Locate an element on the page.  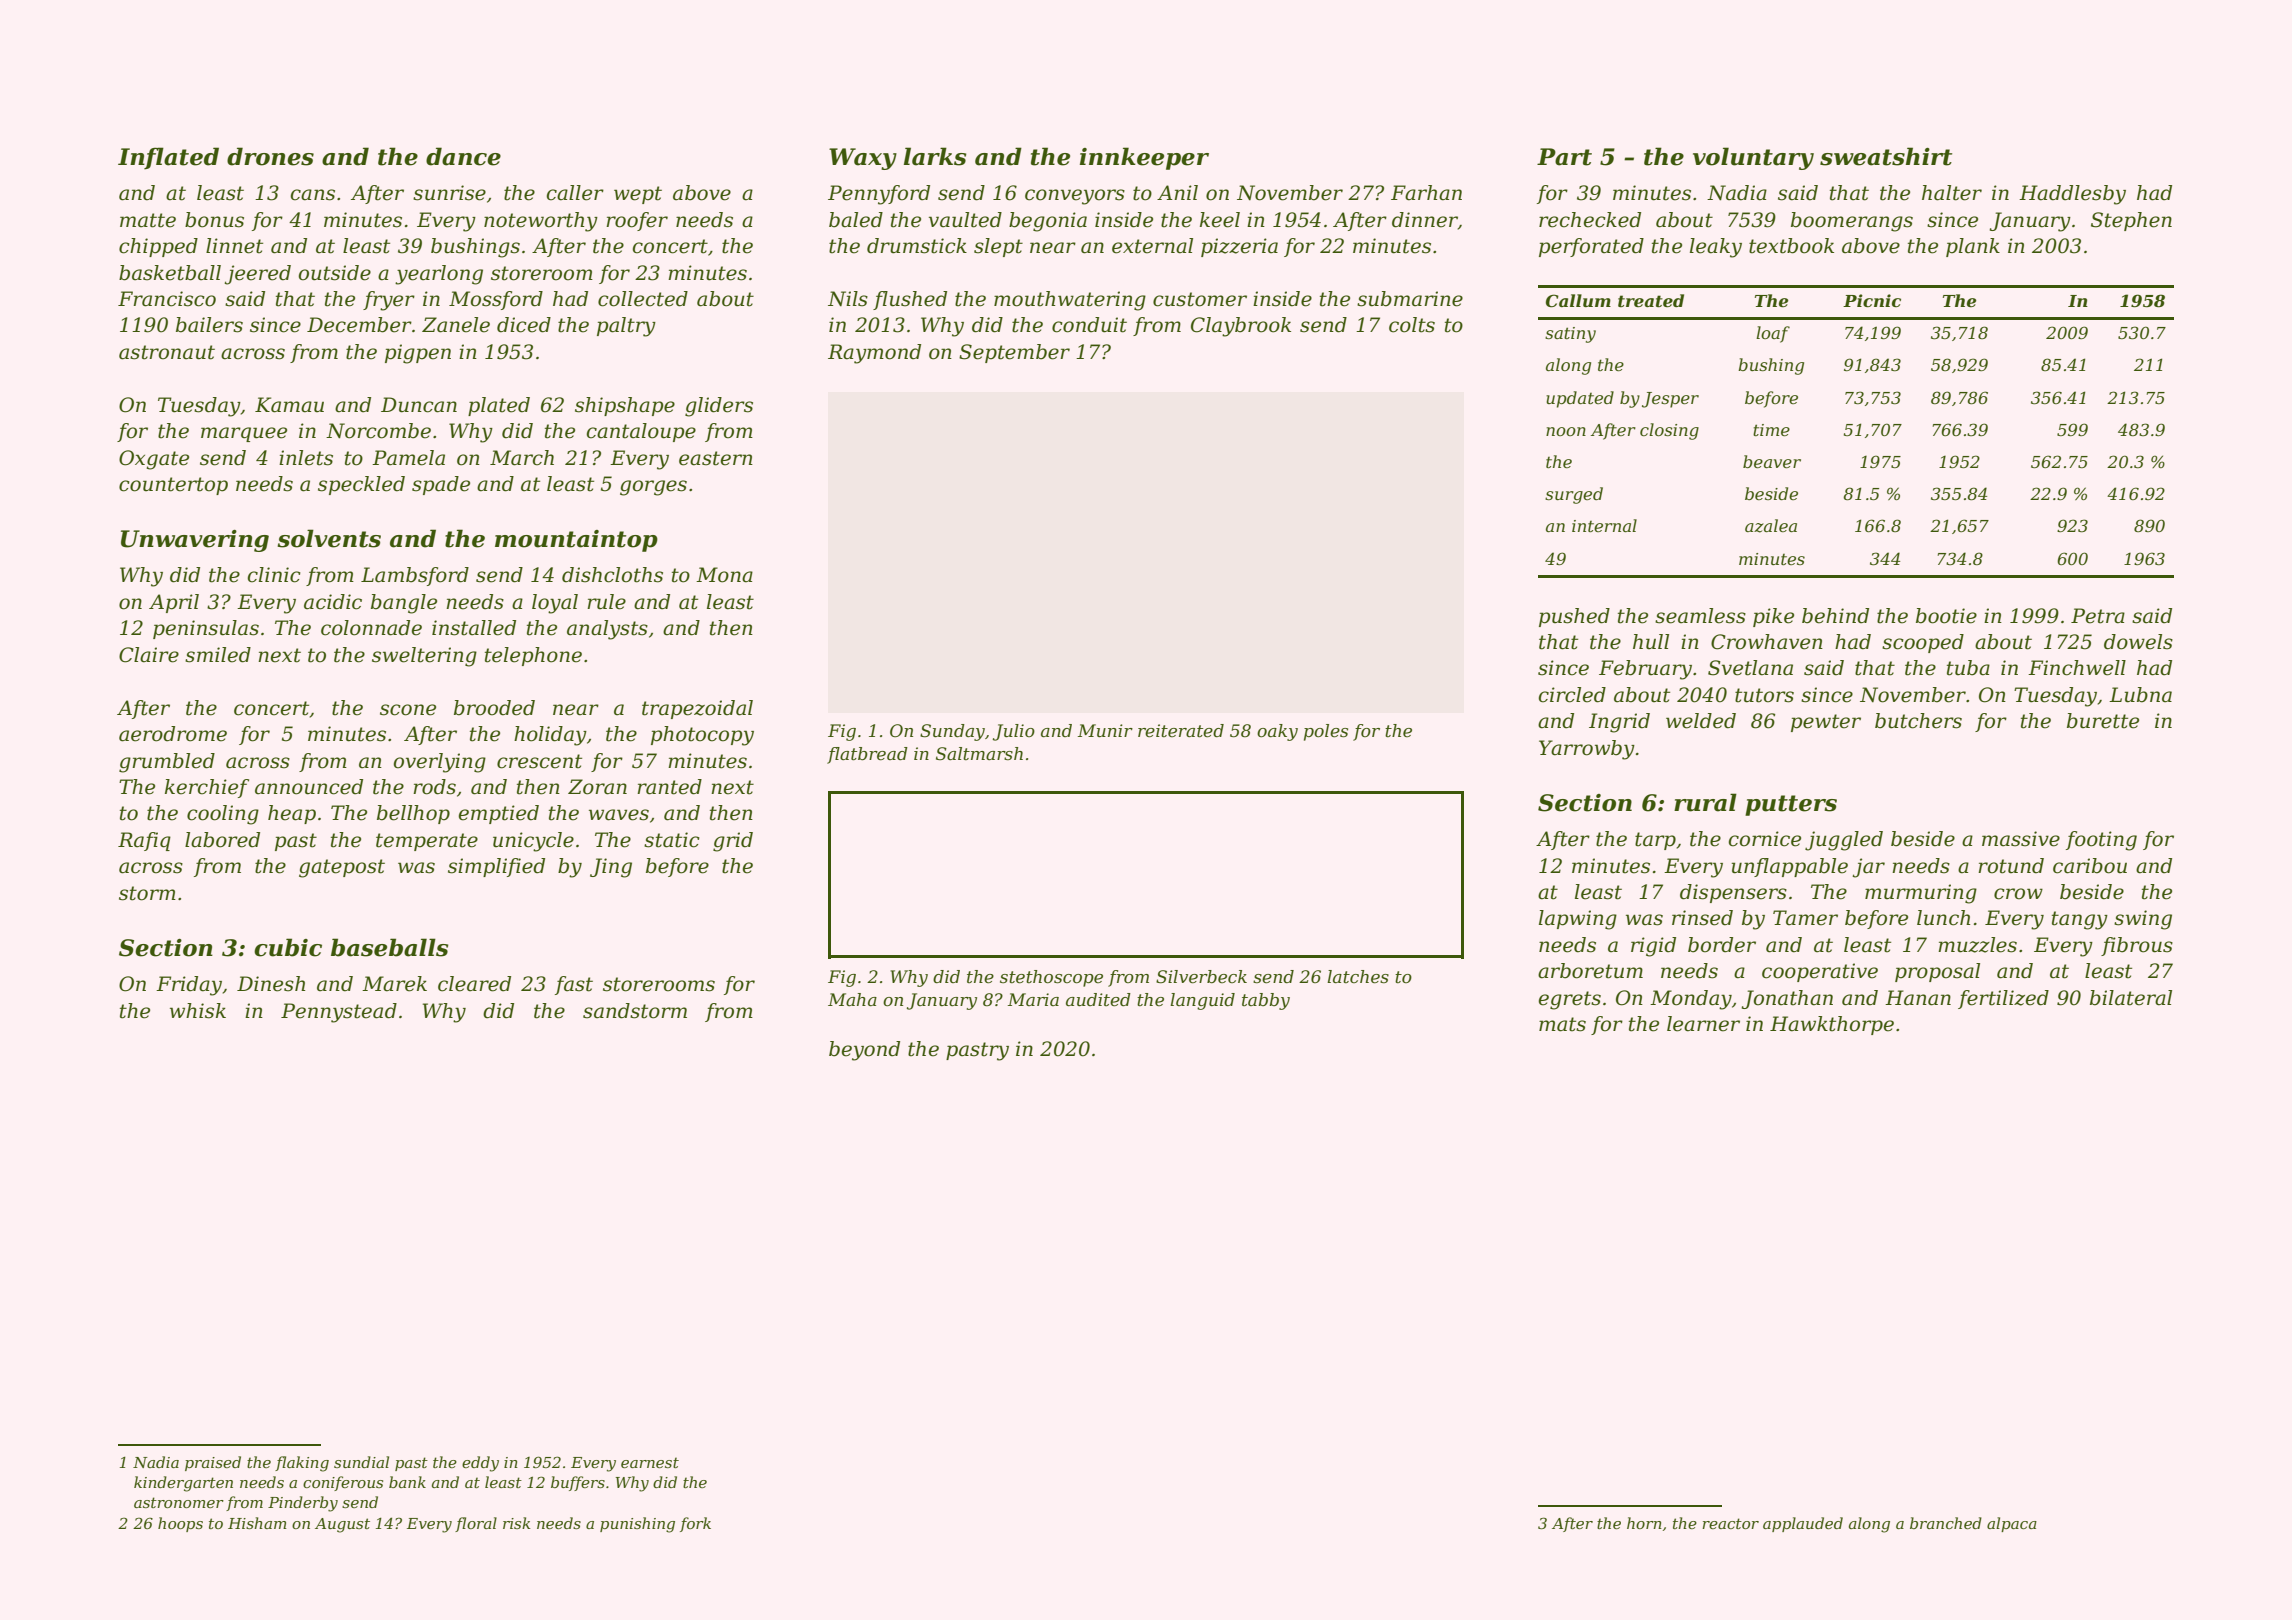
cans is located at coordinates (313, 195).
